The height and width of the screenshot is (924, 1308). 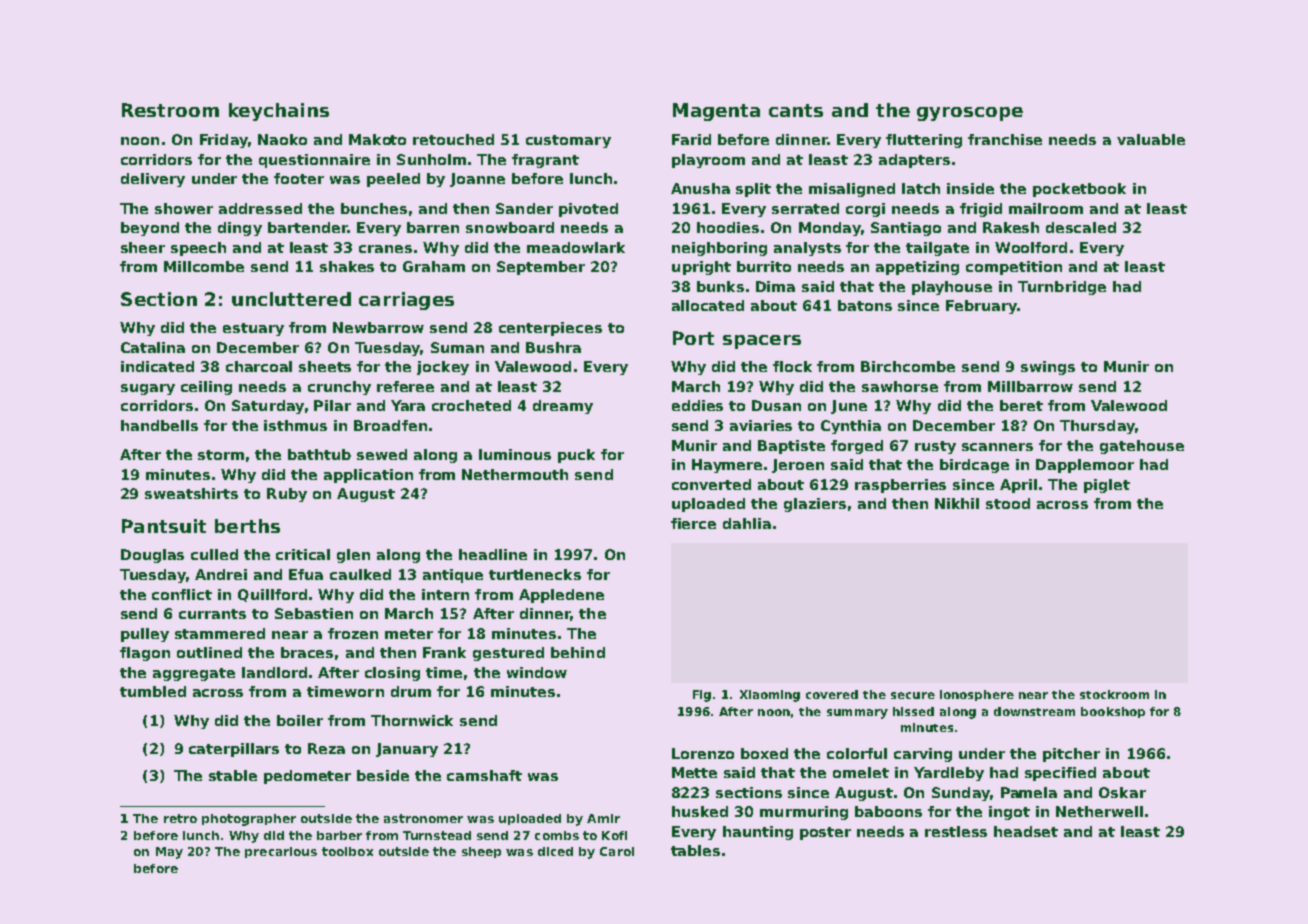 I want to click on descaled, so click(x=1081, y=227).
